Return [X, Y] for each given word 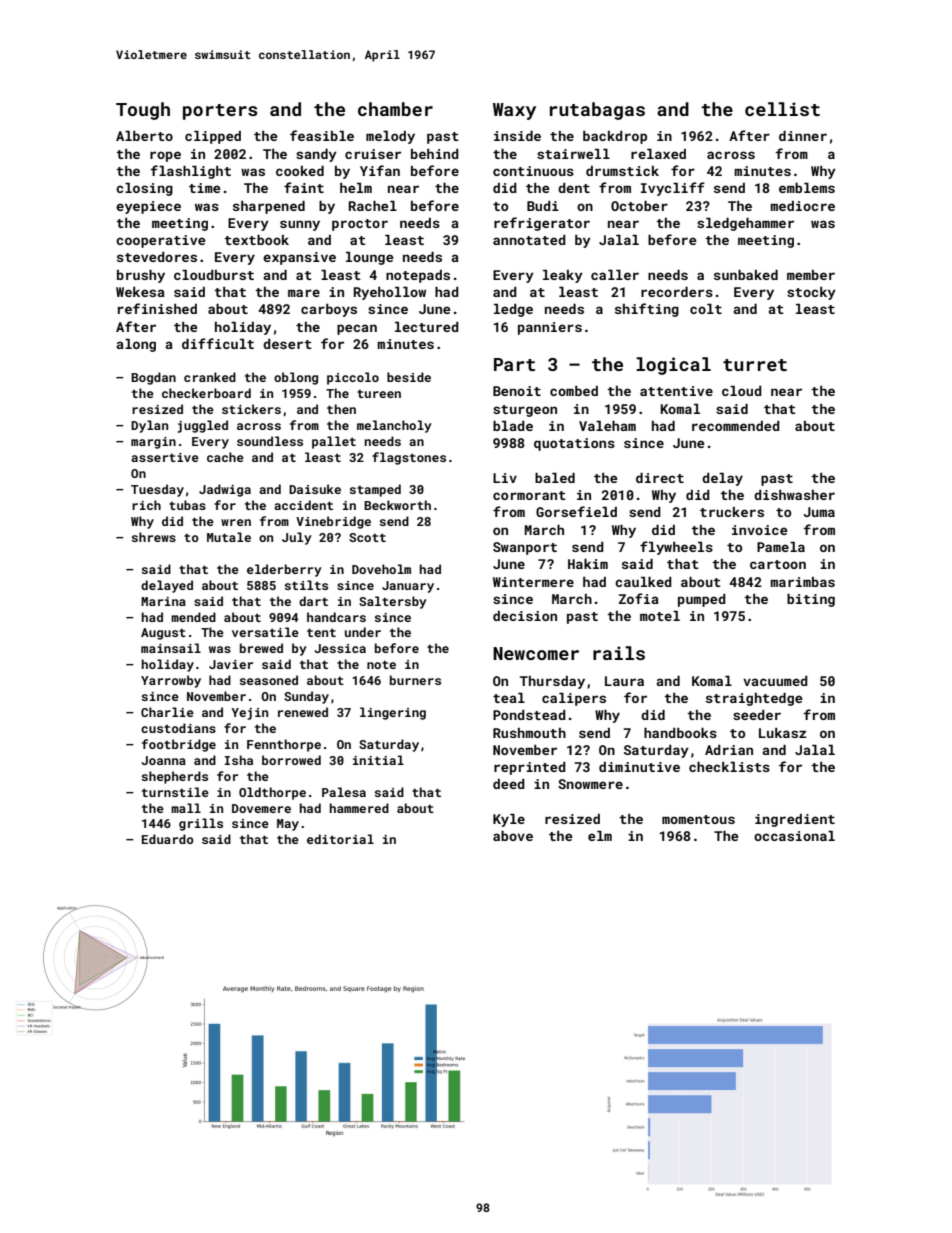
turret [755, 365]
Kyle [509, 820]
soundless [270, 441]
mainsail [171, 648]
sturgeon [525, 411]
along [136, 345]
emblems [807, 188]
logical [673, 366]
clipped [213, 137]
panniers [550, 328]
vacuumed [775, 681]
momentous [698, 819]
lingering [393, 713]
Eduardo [168, 839]
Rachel [373, 206]
